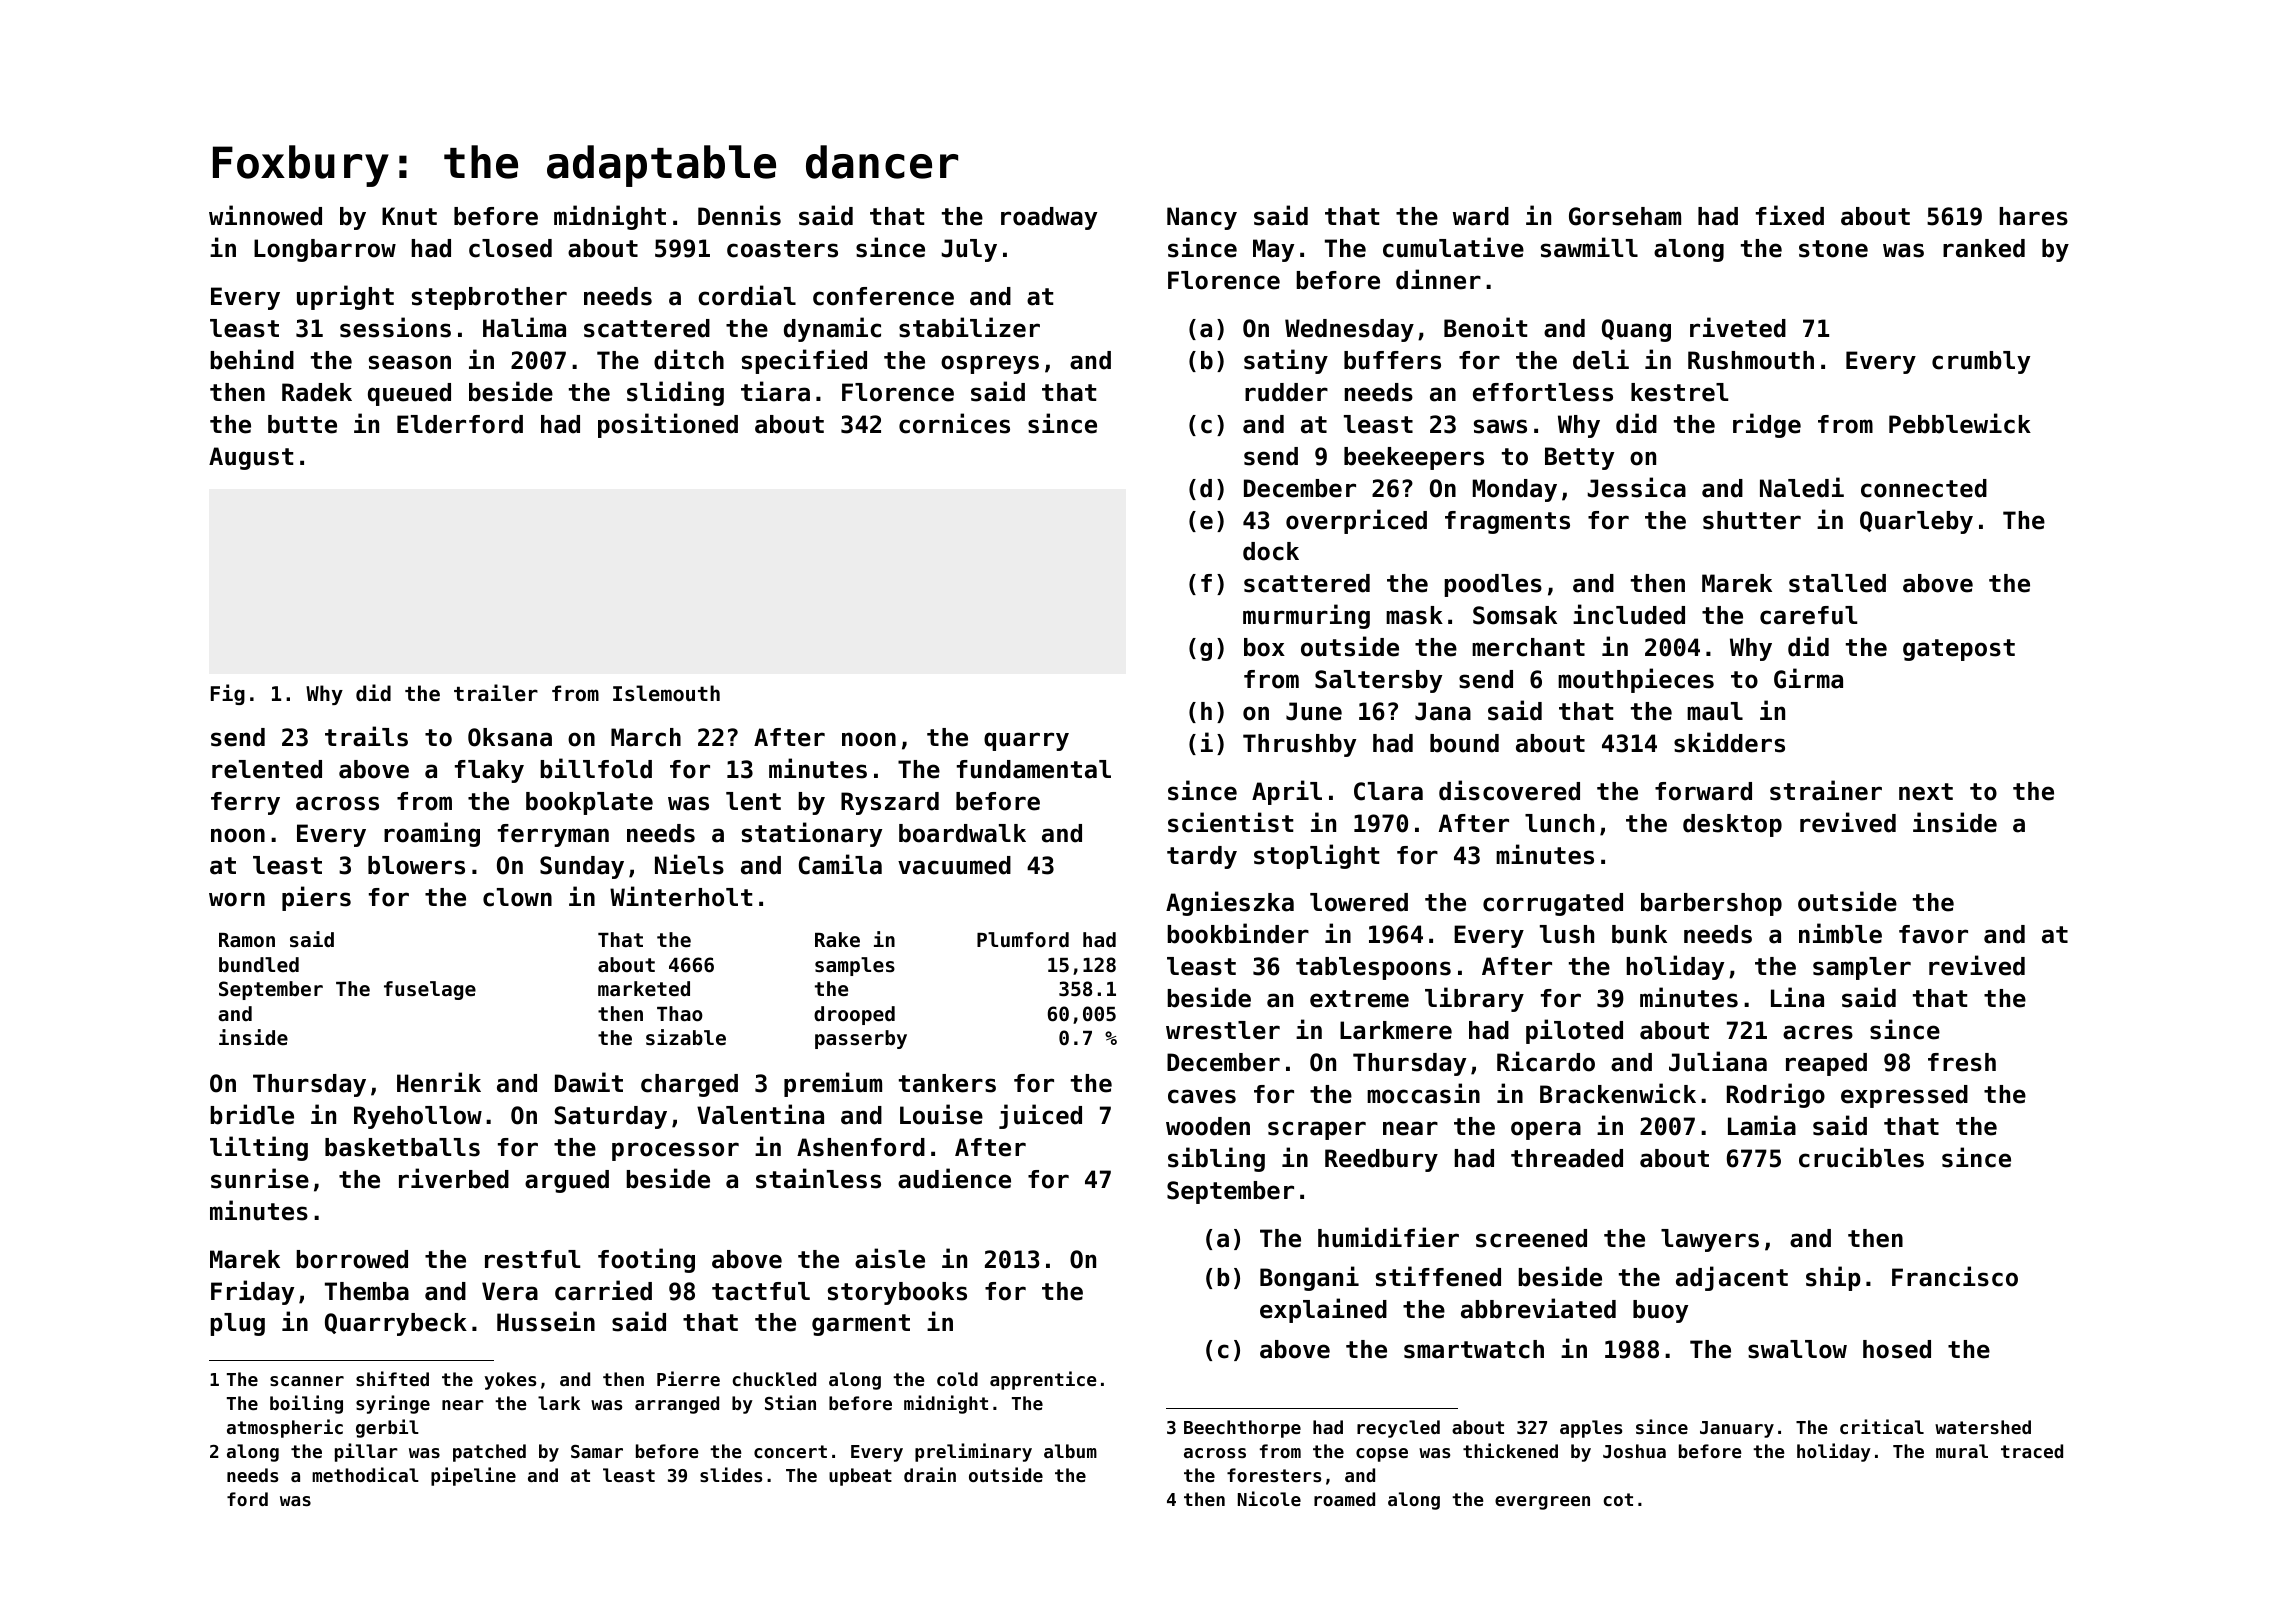 The height and width of the screenshot is (1620, 2292). I want to click on ditch, so click(689, 359).
